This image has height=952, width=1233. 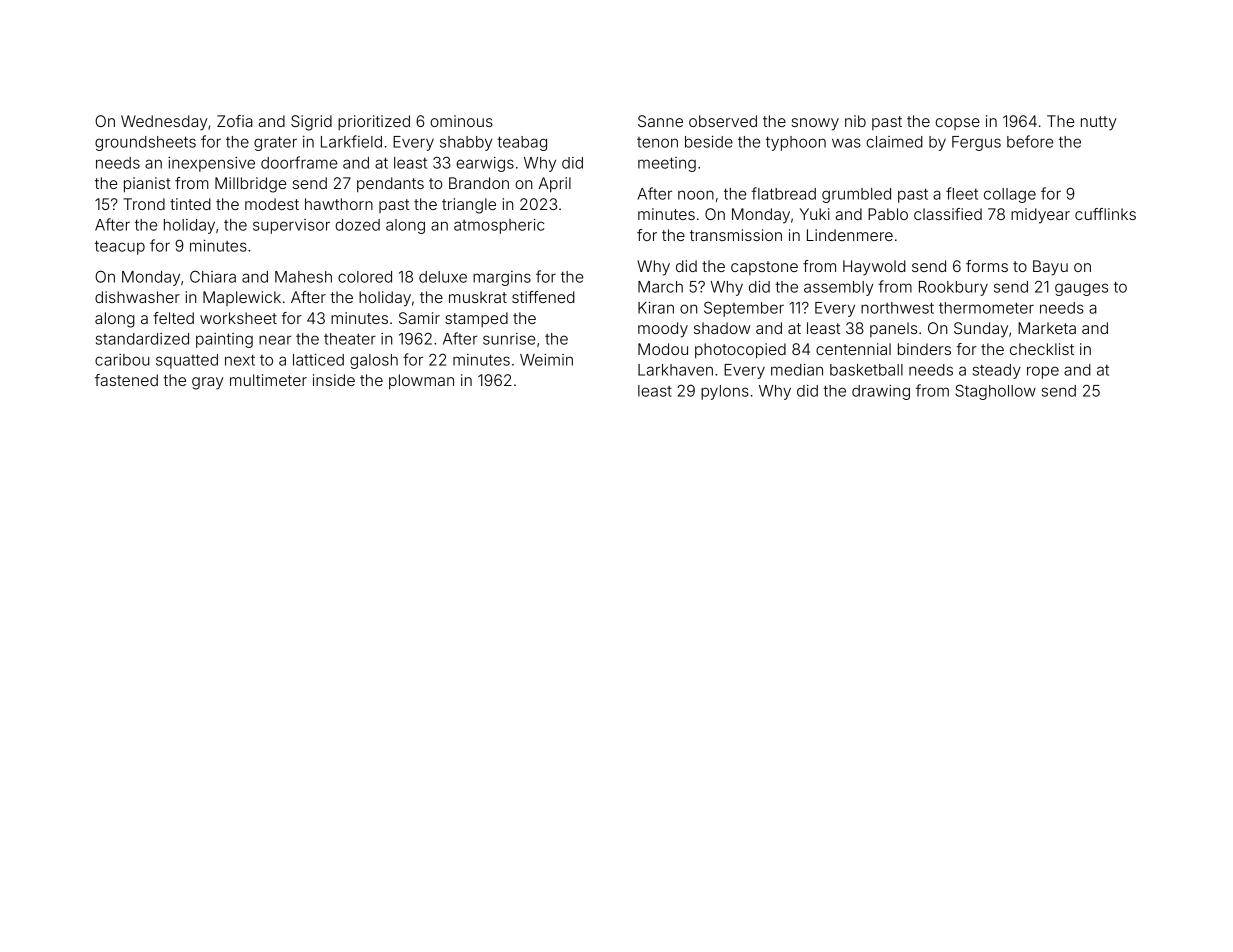 What do you see at coordinates (476, 319) in the image?
I see `stamped` at bounding box center [476, 319].
